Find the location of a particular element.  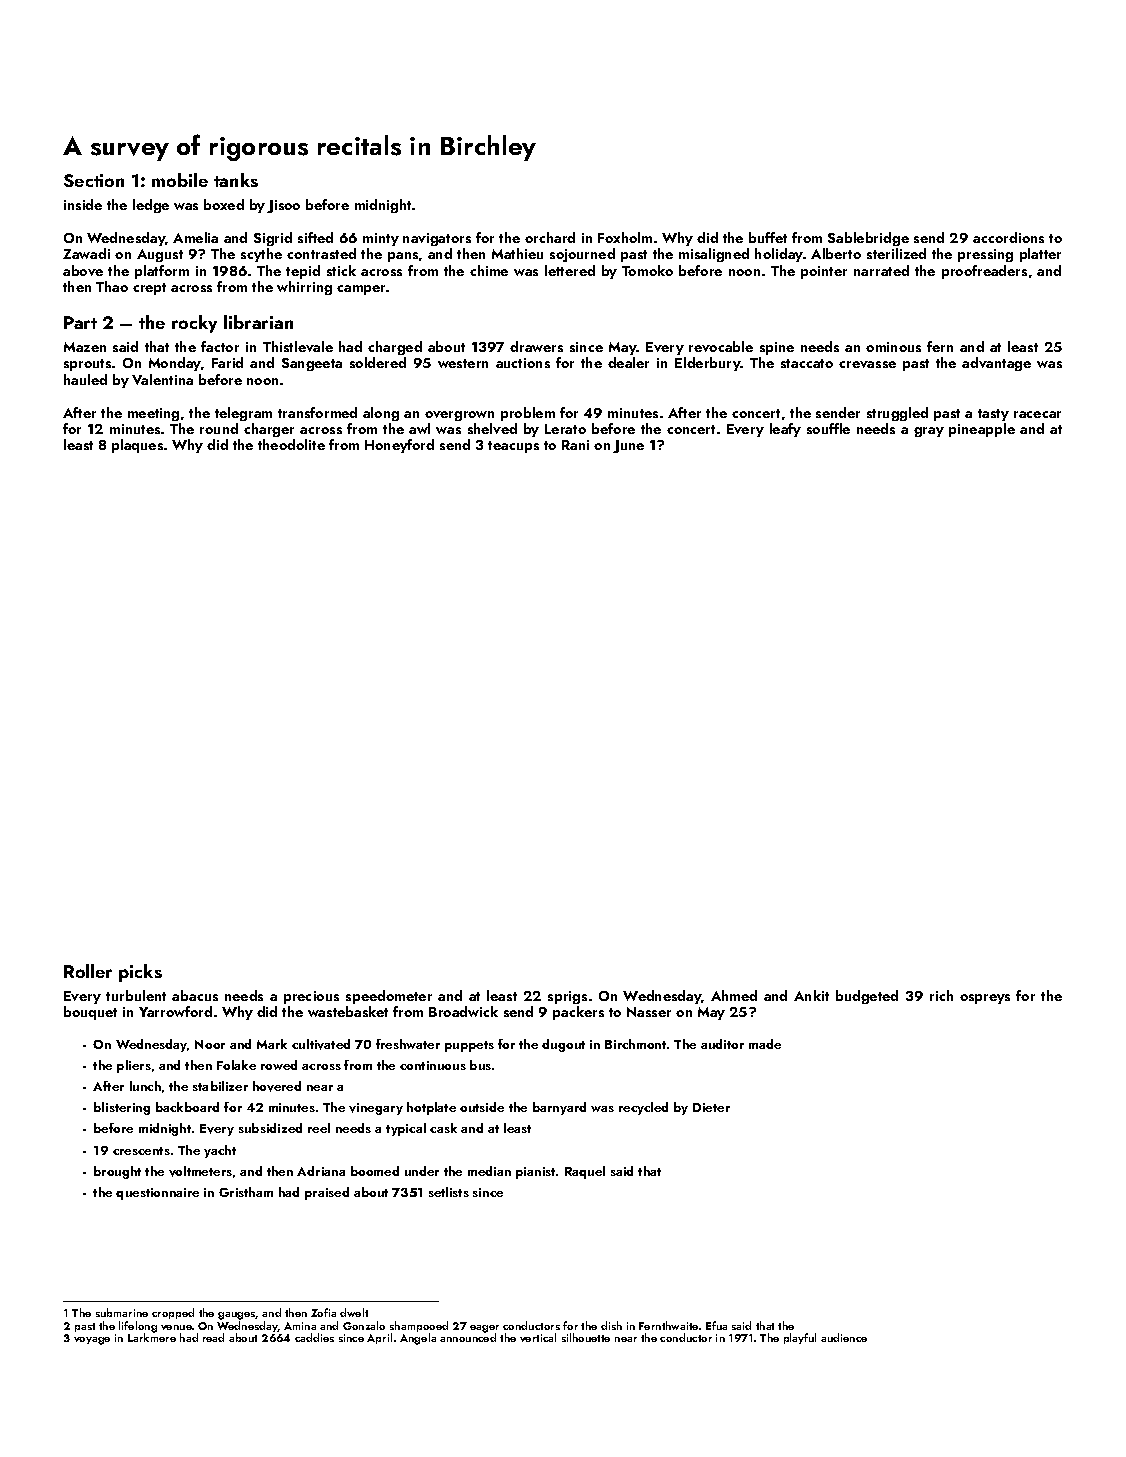

plaques is located at coordinates (137, 446).
